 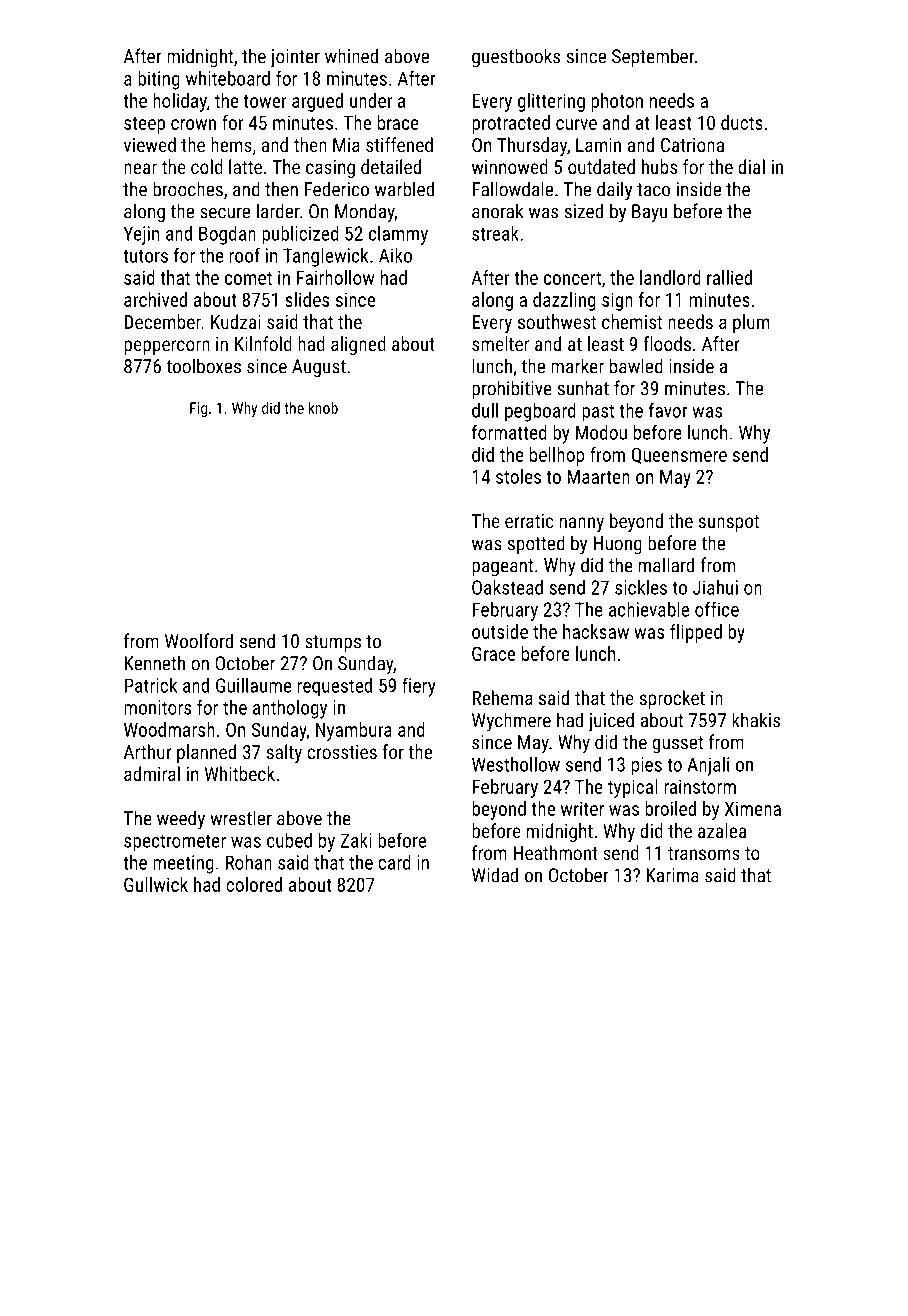 I want to click on Monday, so click(x=365, y=213).
